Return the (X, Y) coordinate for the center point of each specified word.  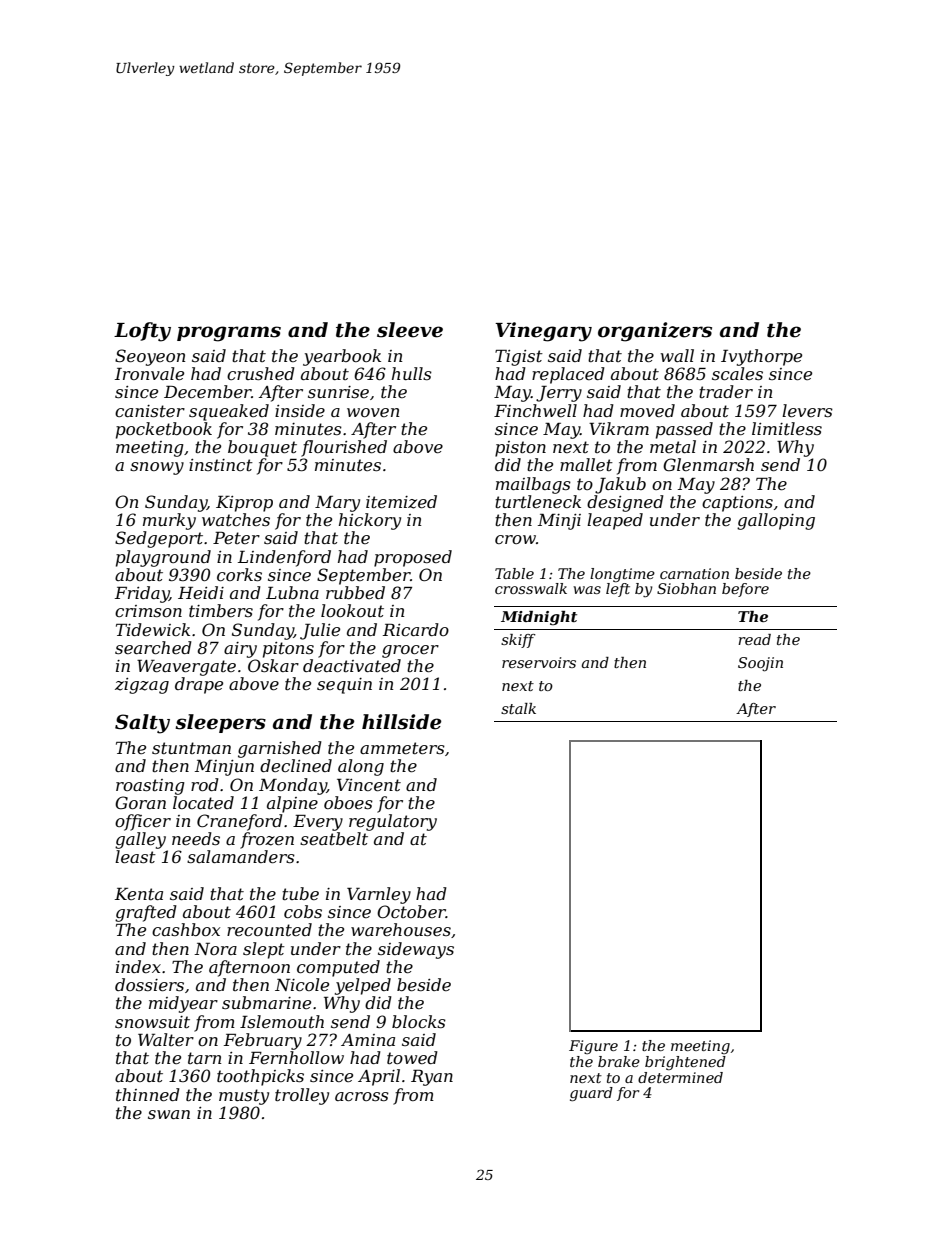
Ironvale (149, 373)
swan (169, 1114)
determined (680, 1077)
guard (591, 1094)
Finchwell (535, 410)
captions (737, 504)
